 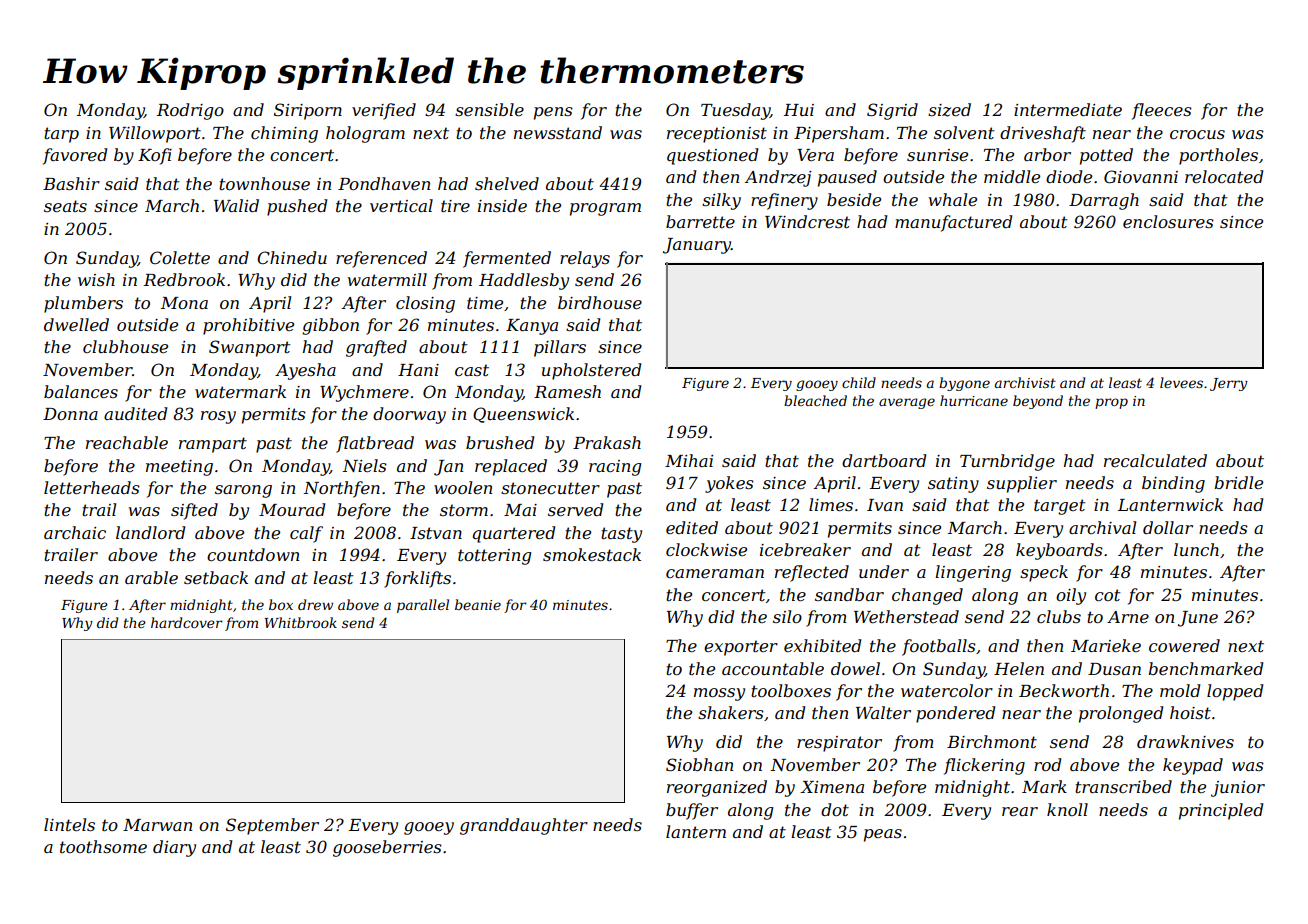 I want to click on Rodrigo, so click(x=190, y=111).
